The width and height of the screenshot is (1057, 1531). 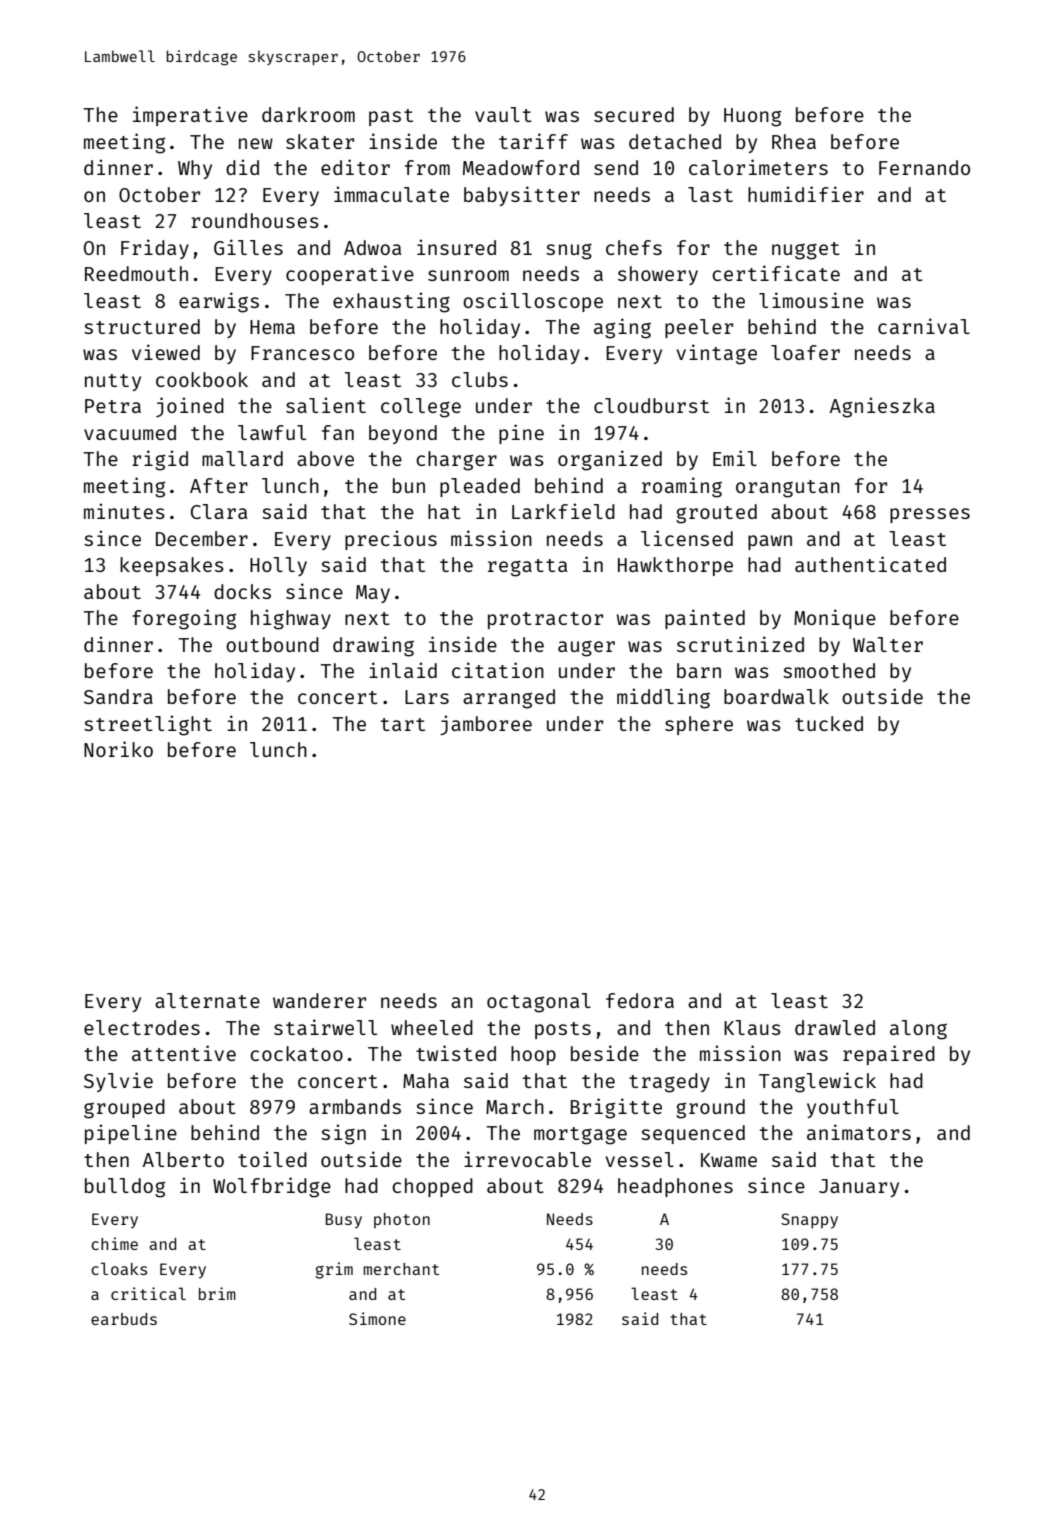 I want to click on electrodes, so click(x=142, y=1027).
